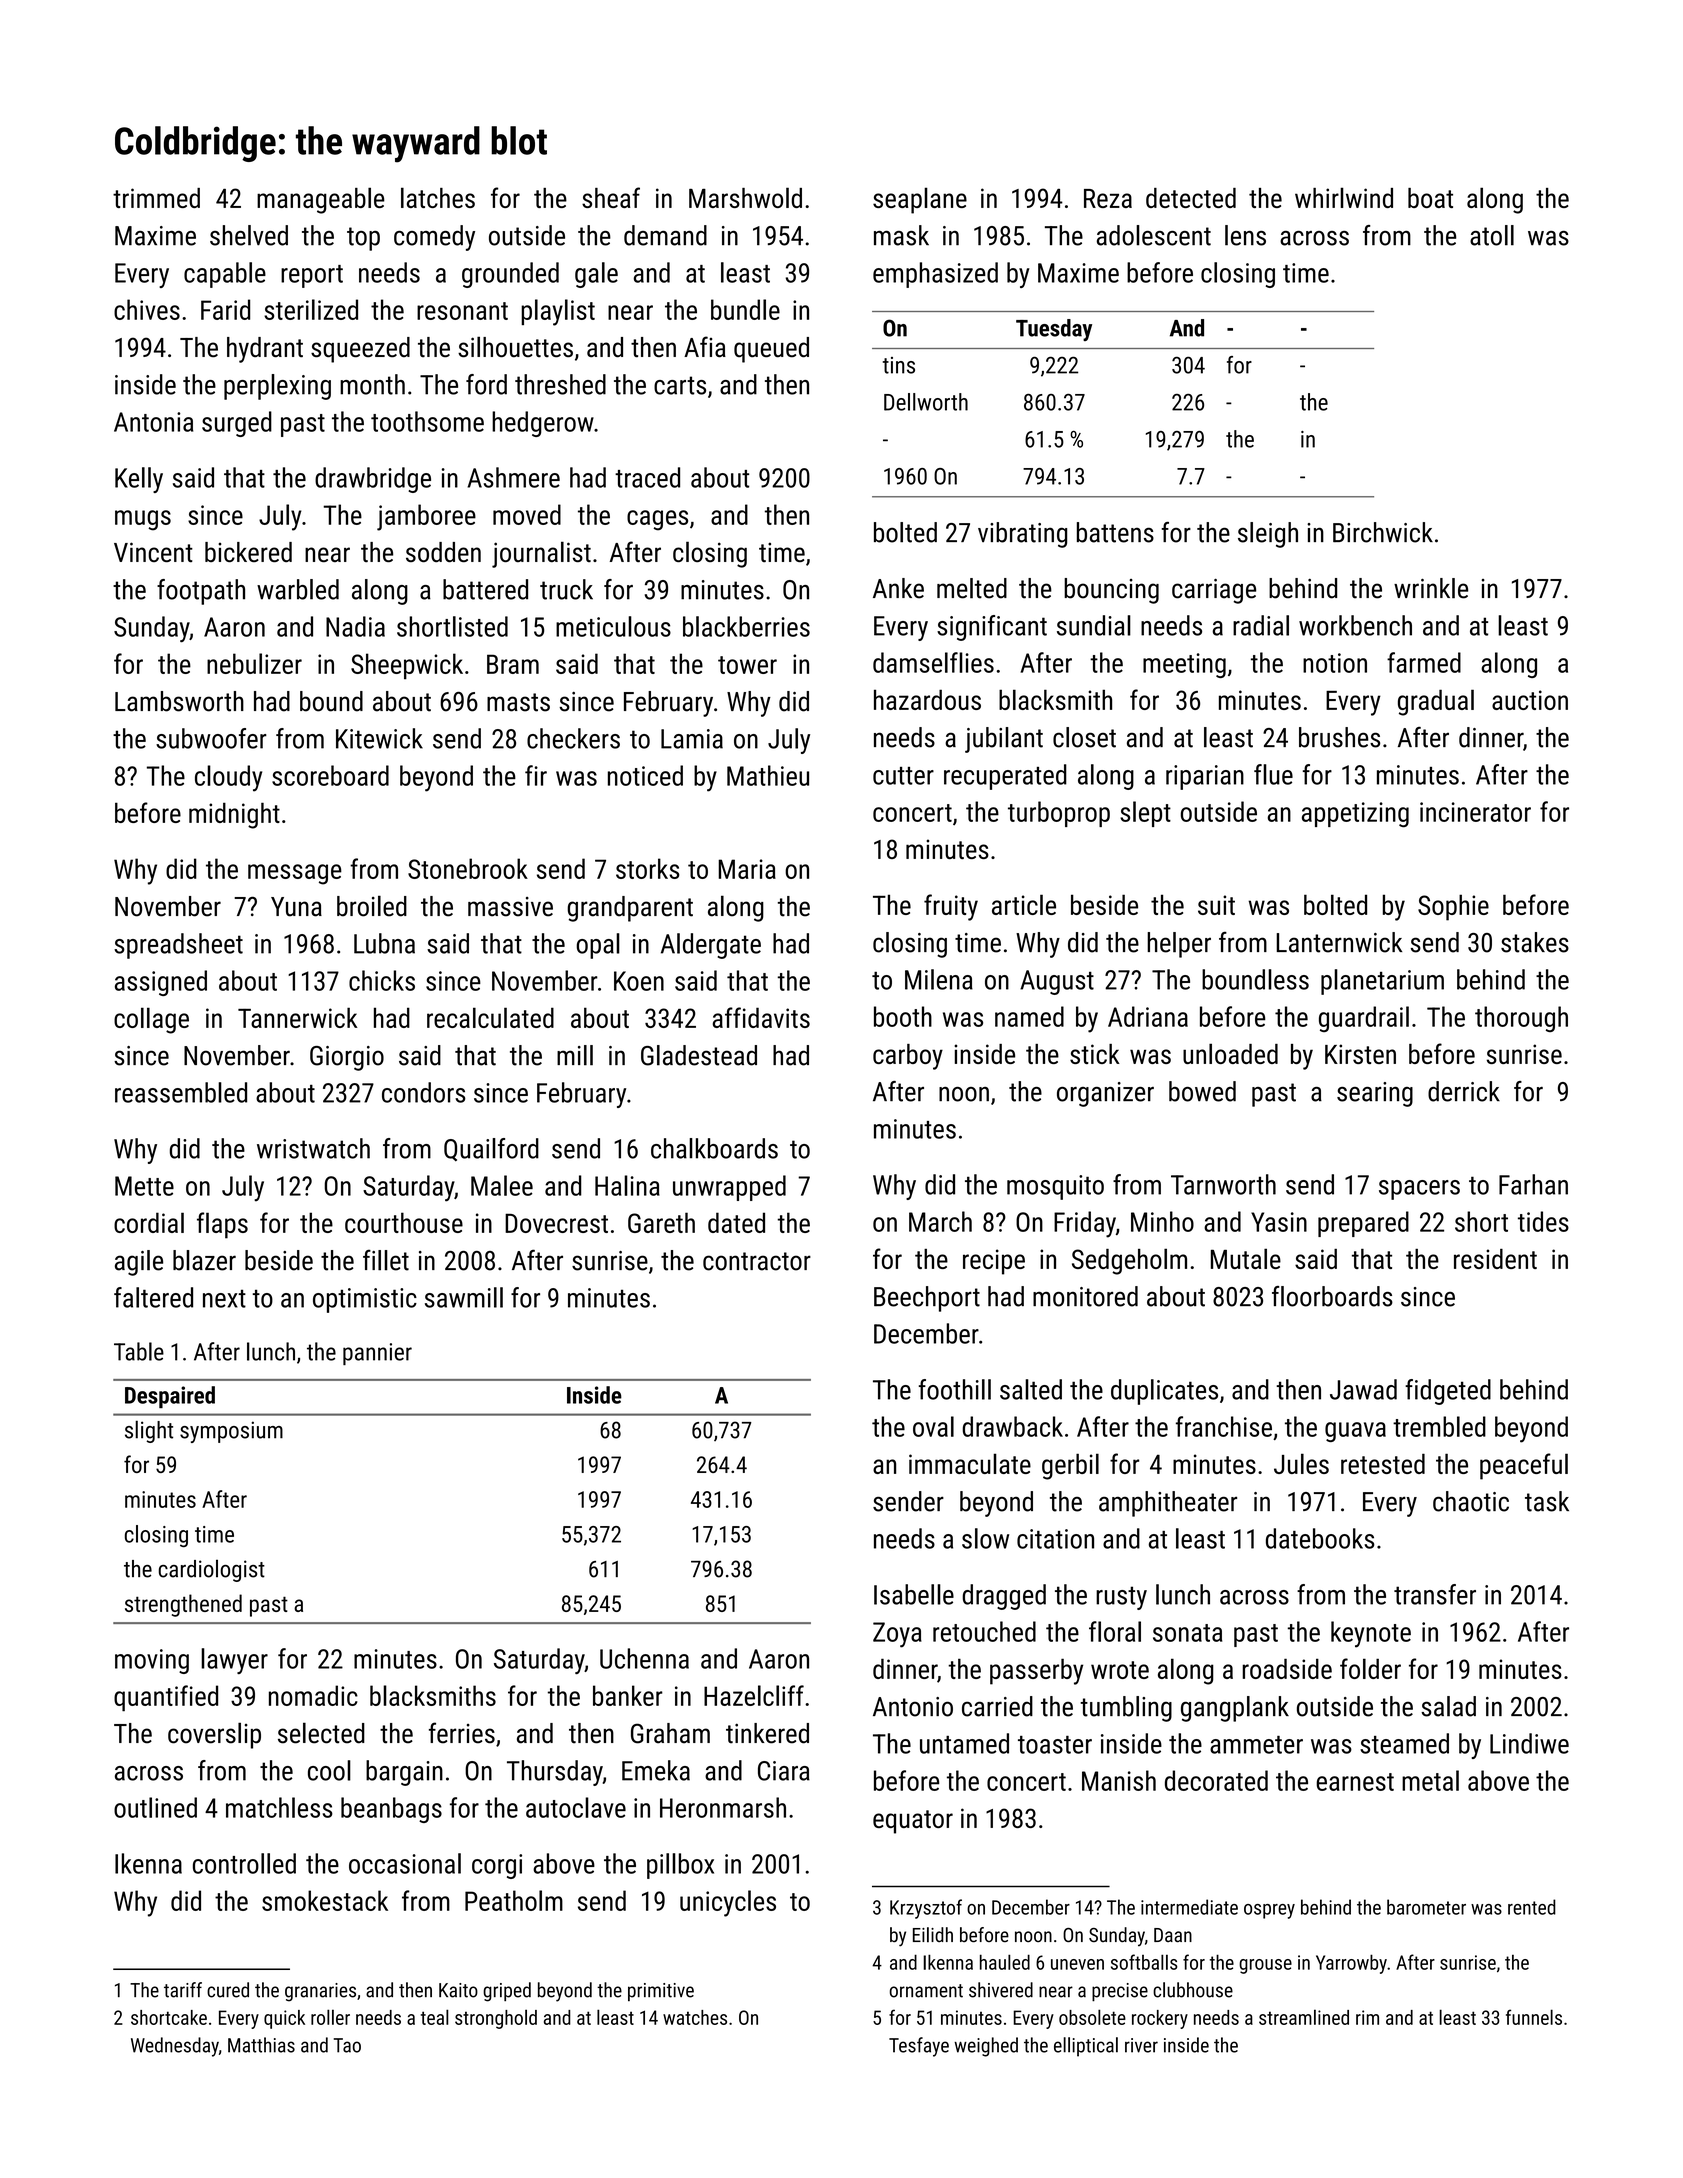  Describe the element at coordinates (913, 1822) in the image. I see `equator` at that location.
